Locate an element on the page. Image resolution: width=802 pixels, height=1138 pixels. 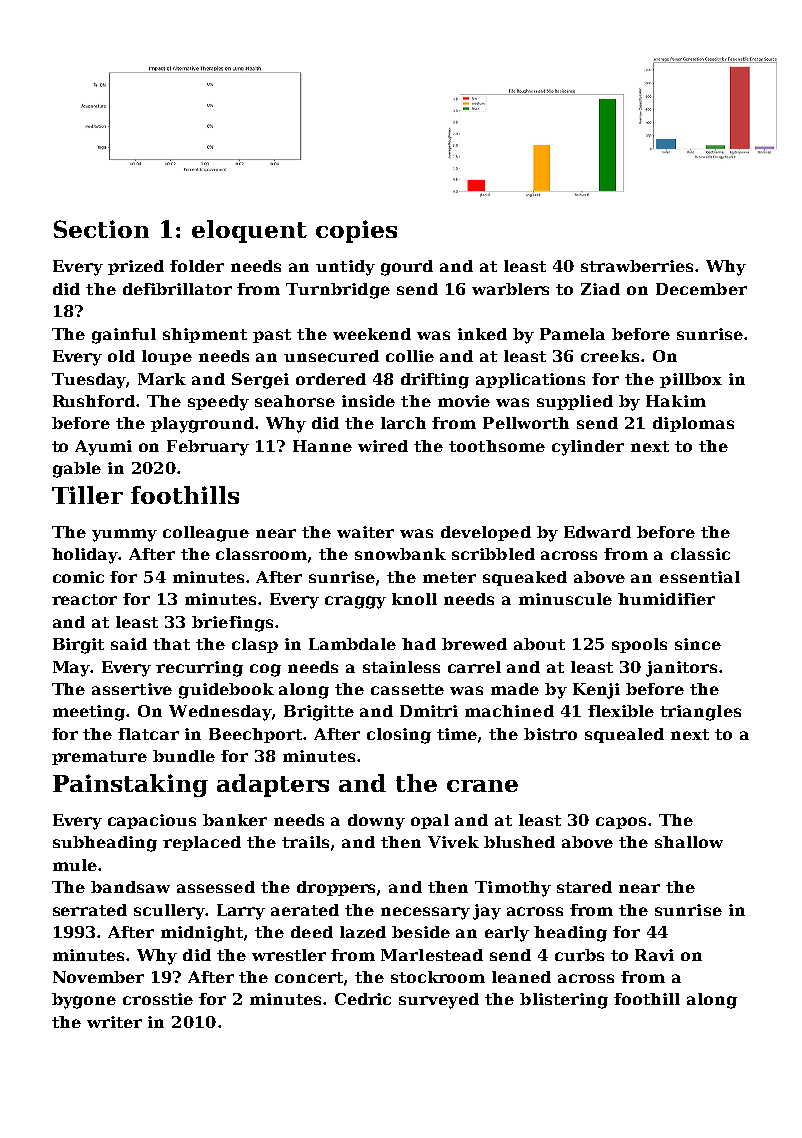
bundle is located at coordinates (184, 756).
